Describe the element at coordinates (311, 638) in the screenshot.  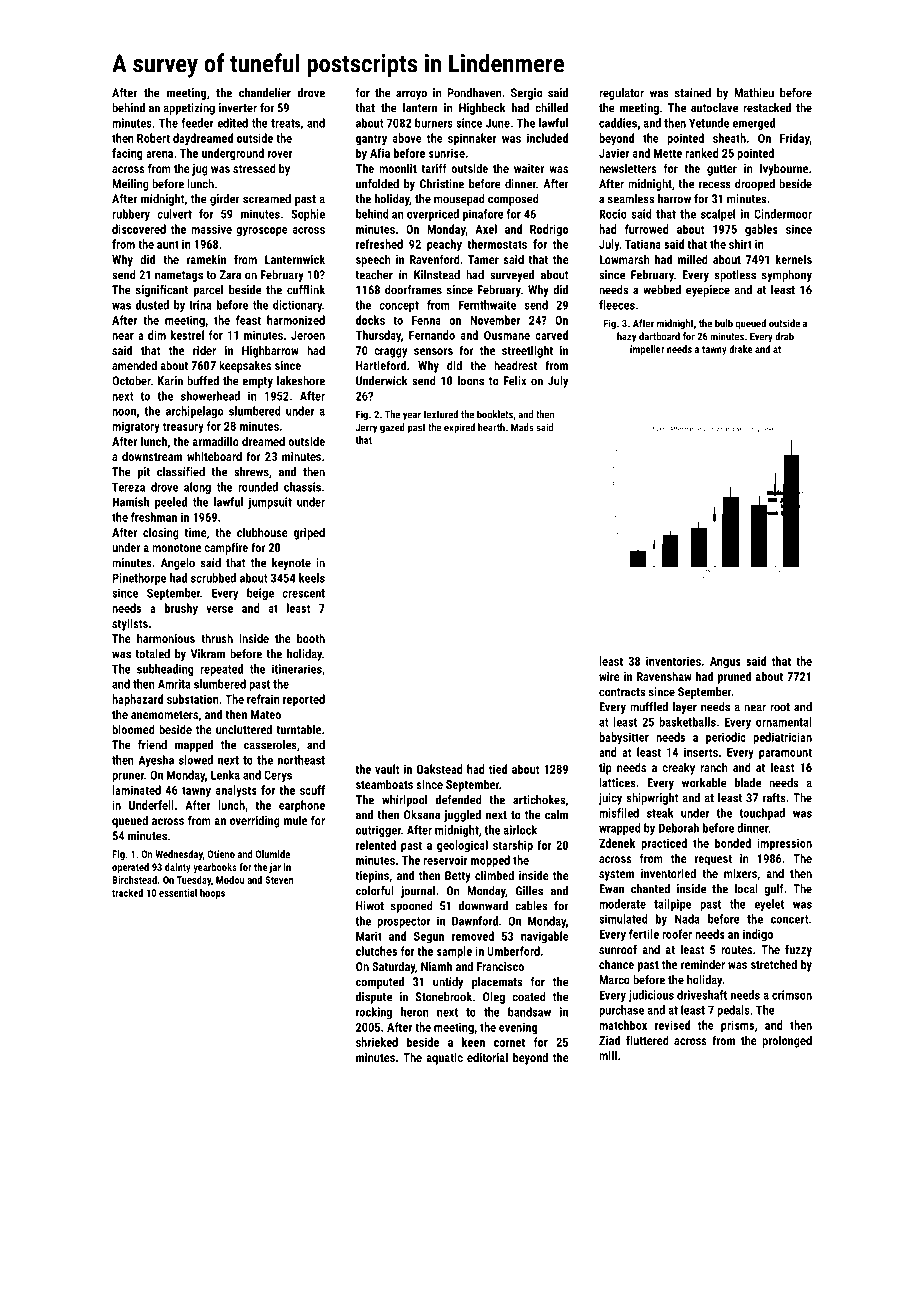
I see `booth` at that location.
